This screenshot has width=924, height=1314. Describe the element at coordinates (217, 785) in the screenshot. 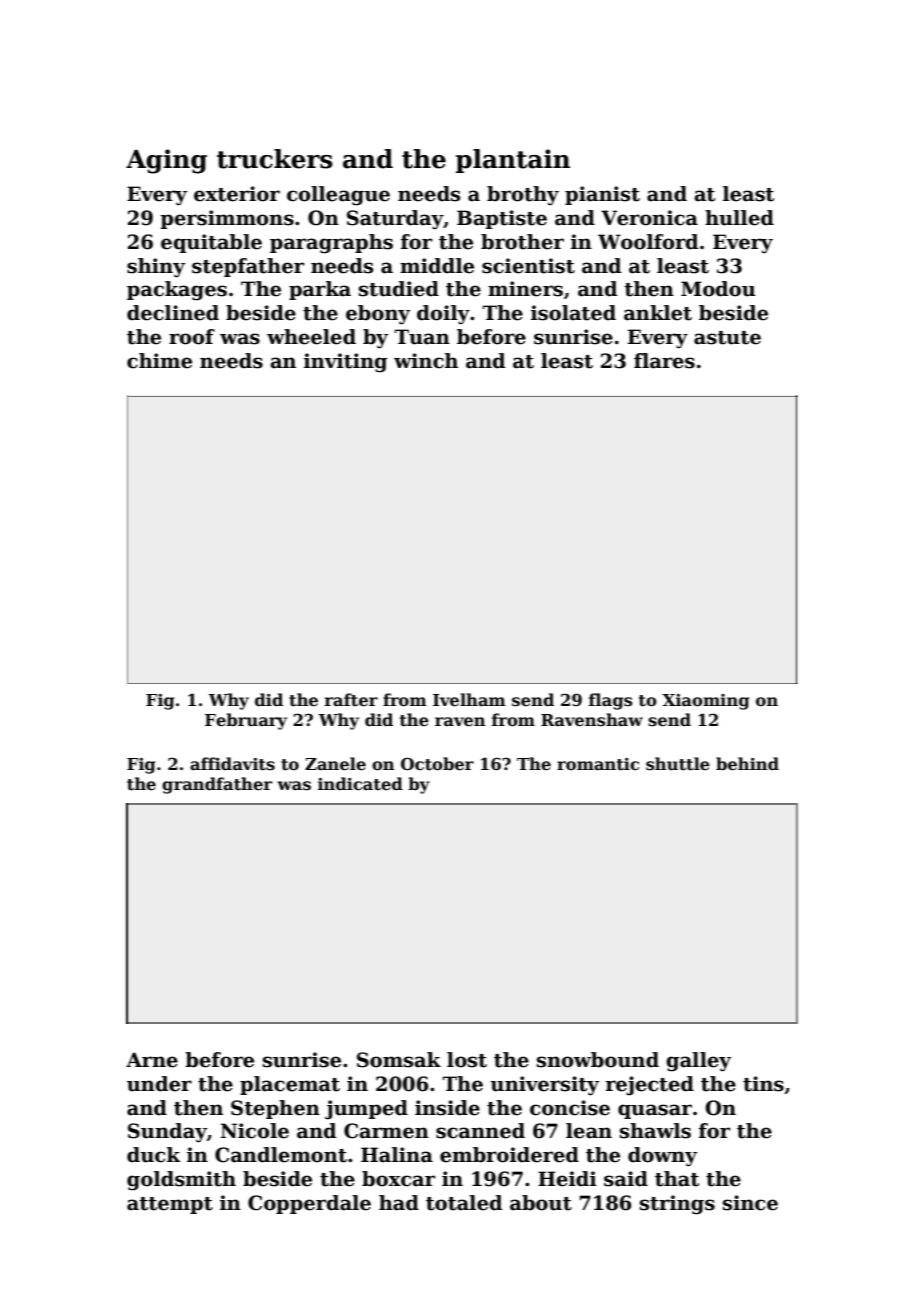

I see `grandfather` at that location.
